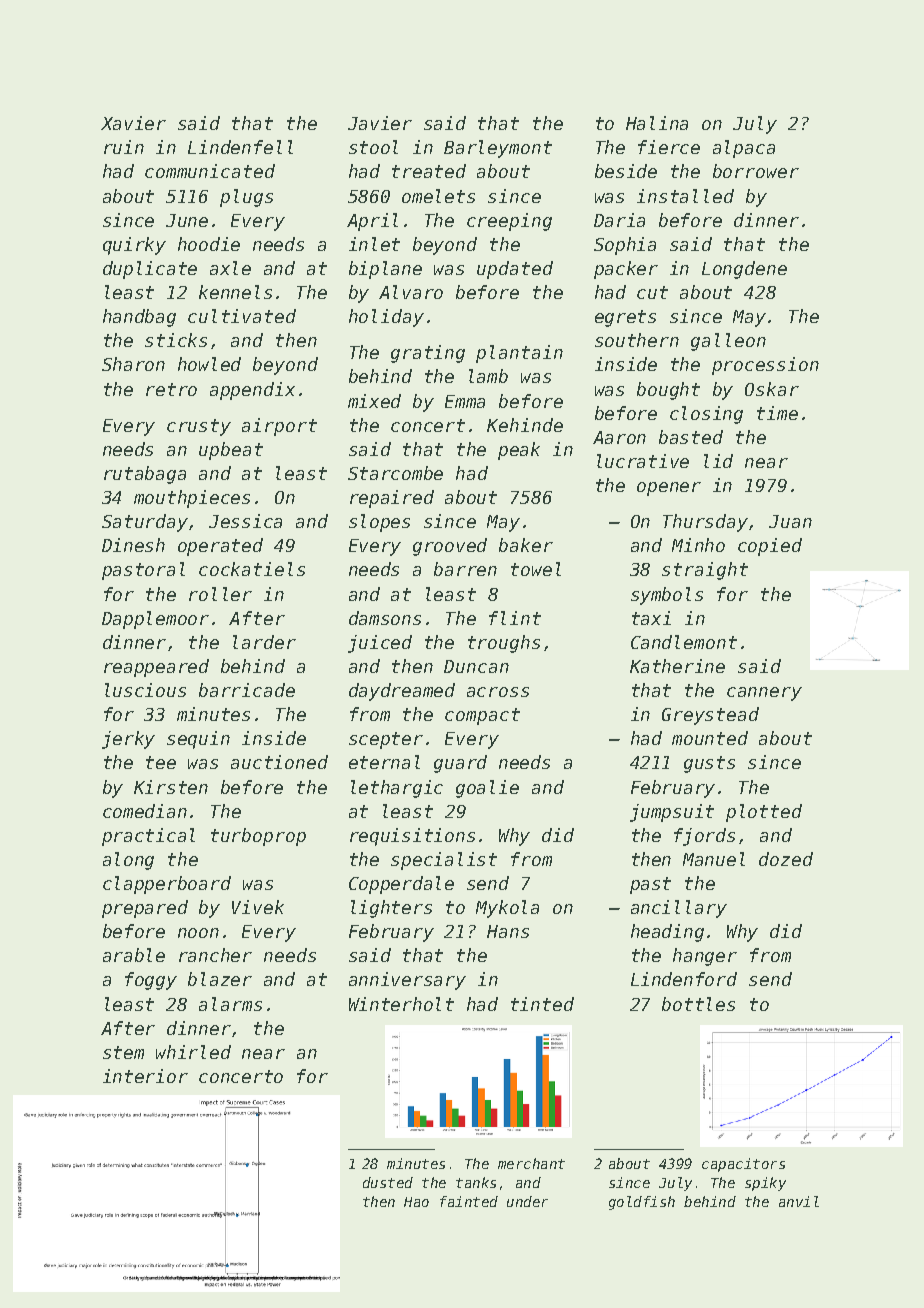 This screenshot has height=1308, width=924. Describe the element at coordinates (657, 123) in the screenshot. I see `Halina` at that location.
